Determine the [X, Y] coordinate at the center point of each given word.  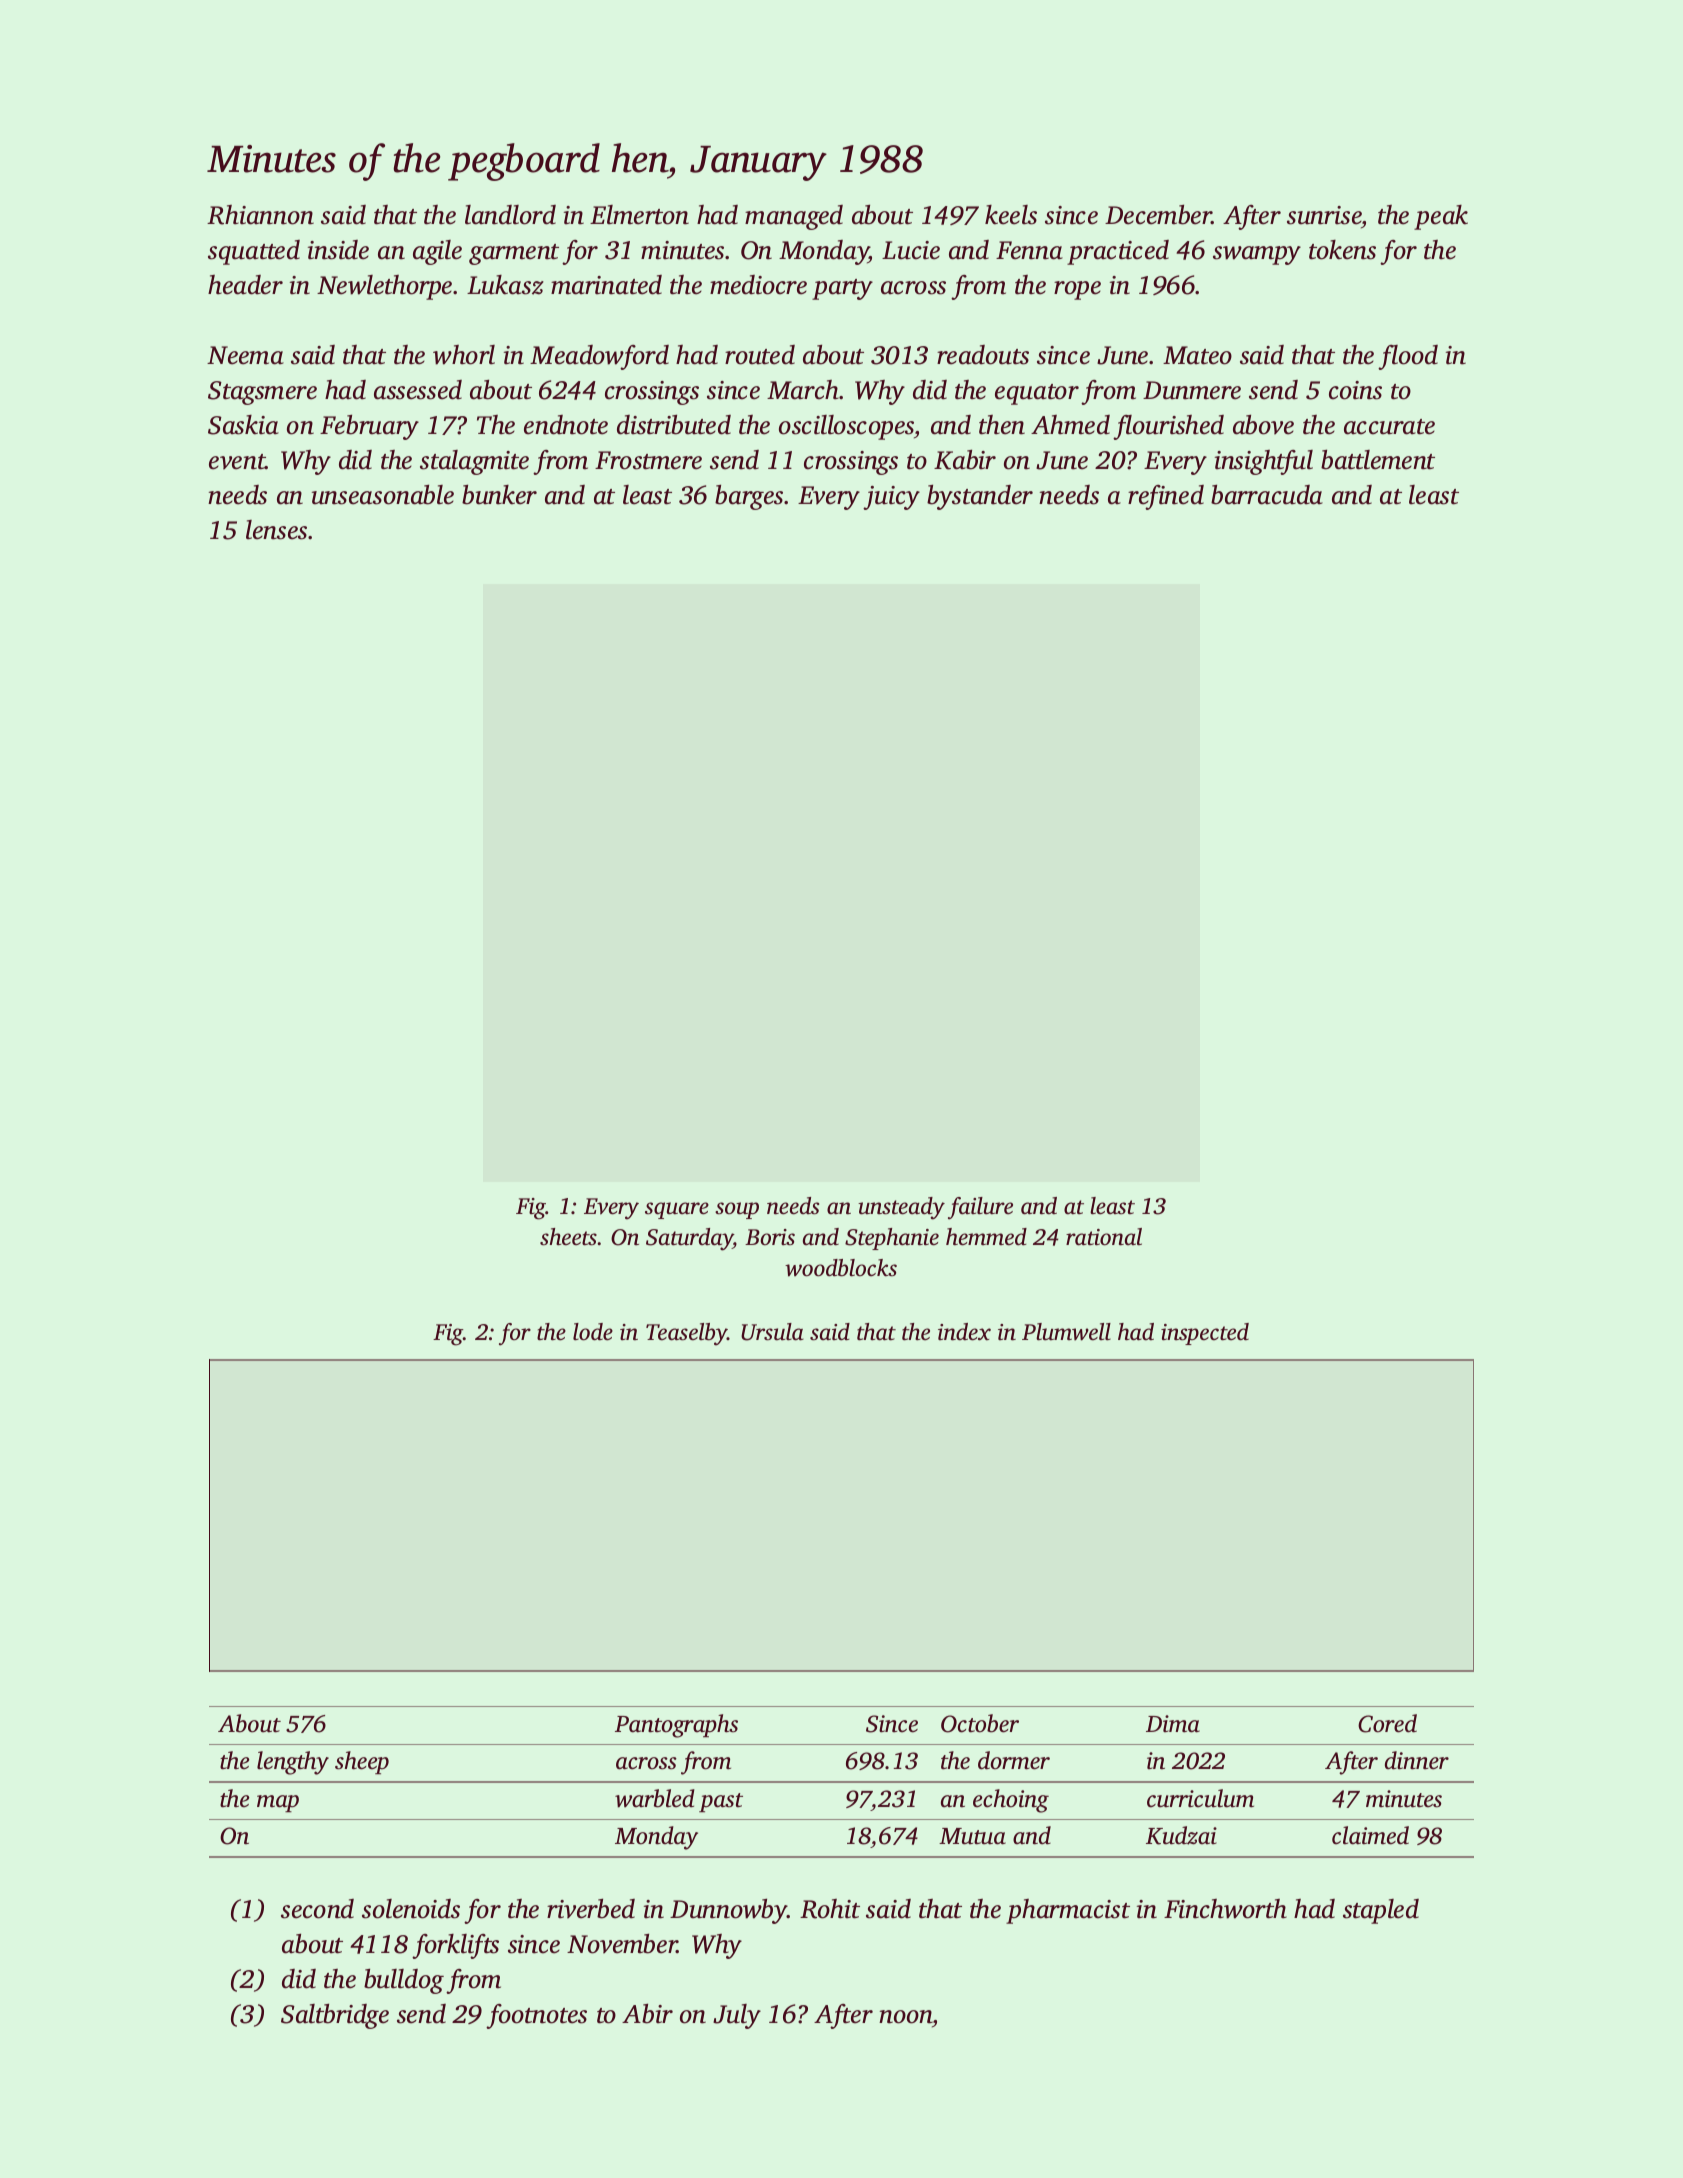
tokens [1342, 250]
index [964, 1332]
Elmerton [639, 215]
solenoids [411, 1909]
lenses [276, 530]
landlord [510, 215]
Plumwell [1066, 1332]
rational [1104, 1237]
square [677, 1210]
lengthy [293, 1763]
